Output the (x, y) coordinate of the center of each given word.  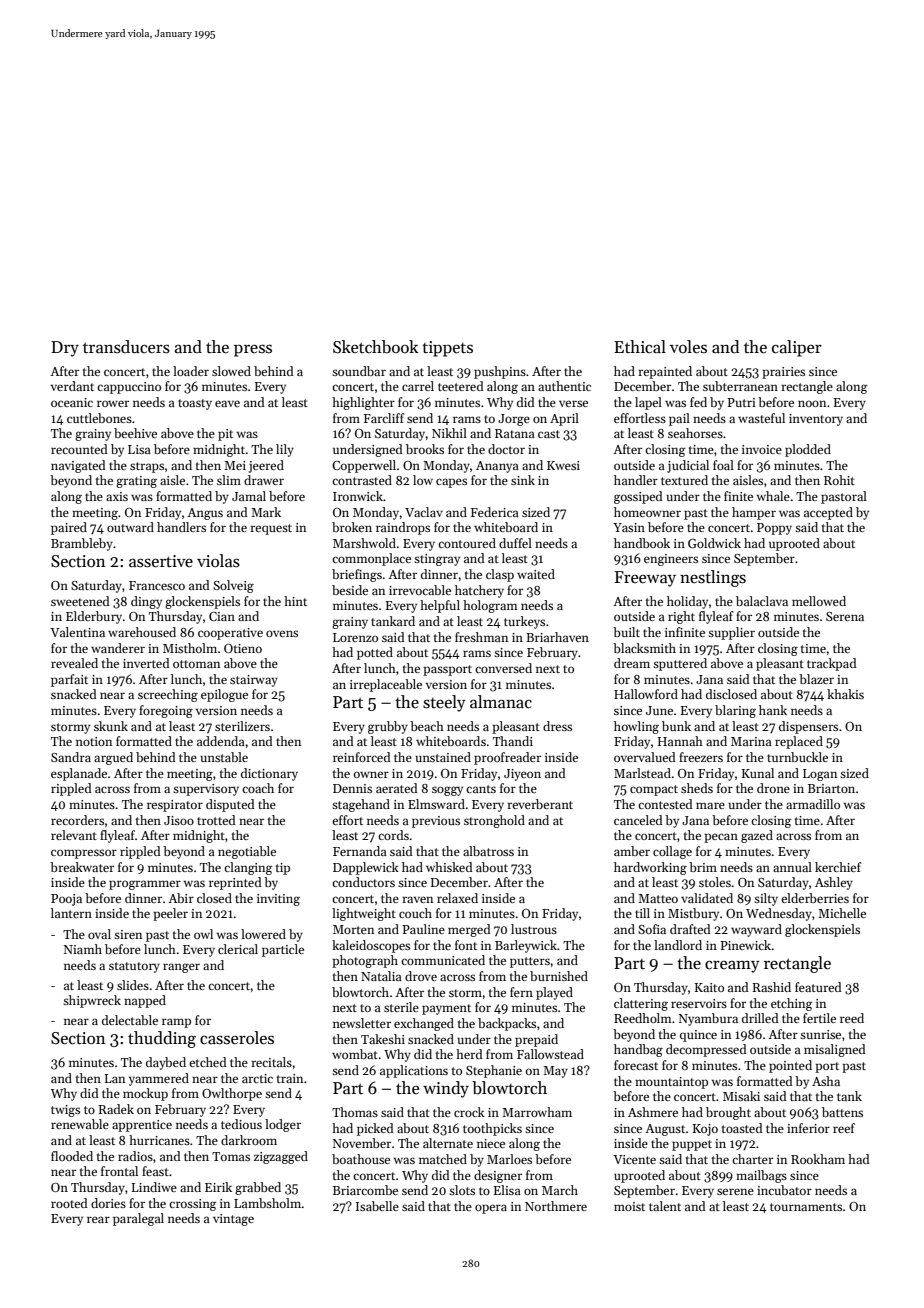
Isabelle (377, 1206)
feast (155, 1171)
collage (672, 852)
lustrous (534, 929)
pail (679, 419)
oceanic (72, 402)
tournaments (806, 1207)
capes (451, 483)
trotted (216, 820)
